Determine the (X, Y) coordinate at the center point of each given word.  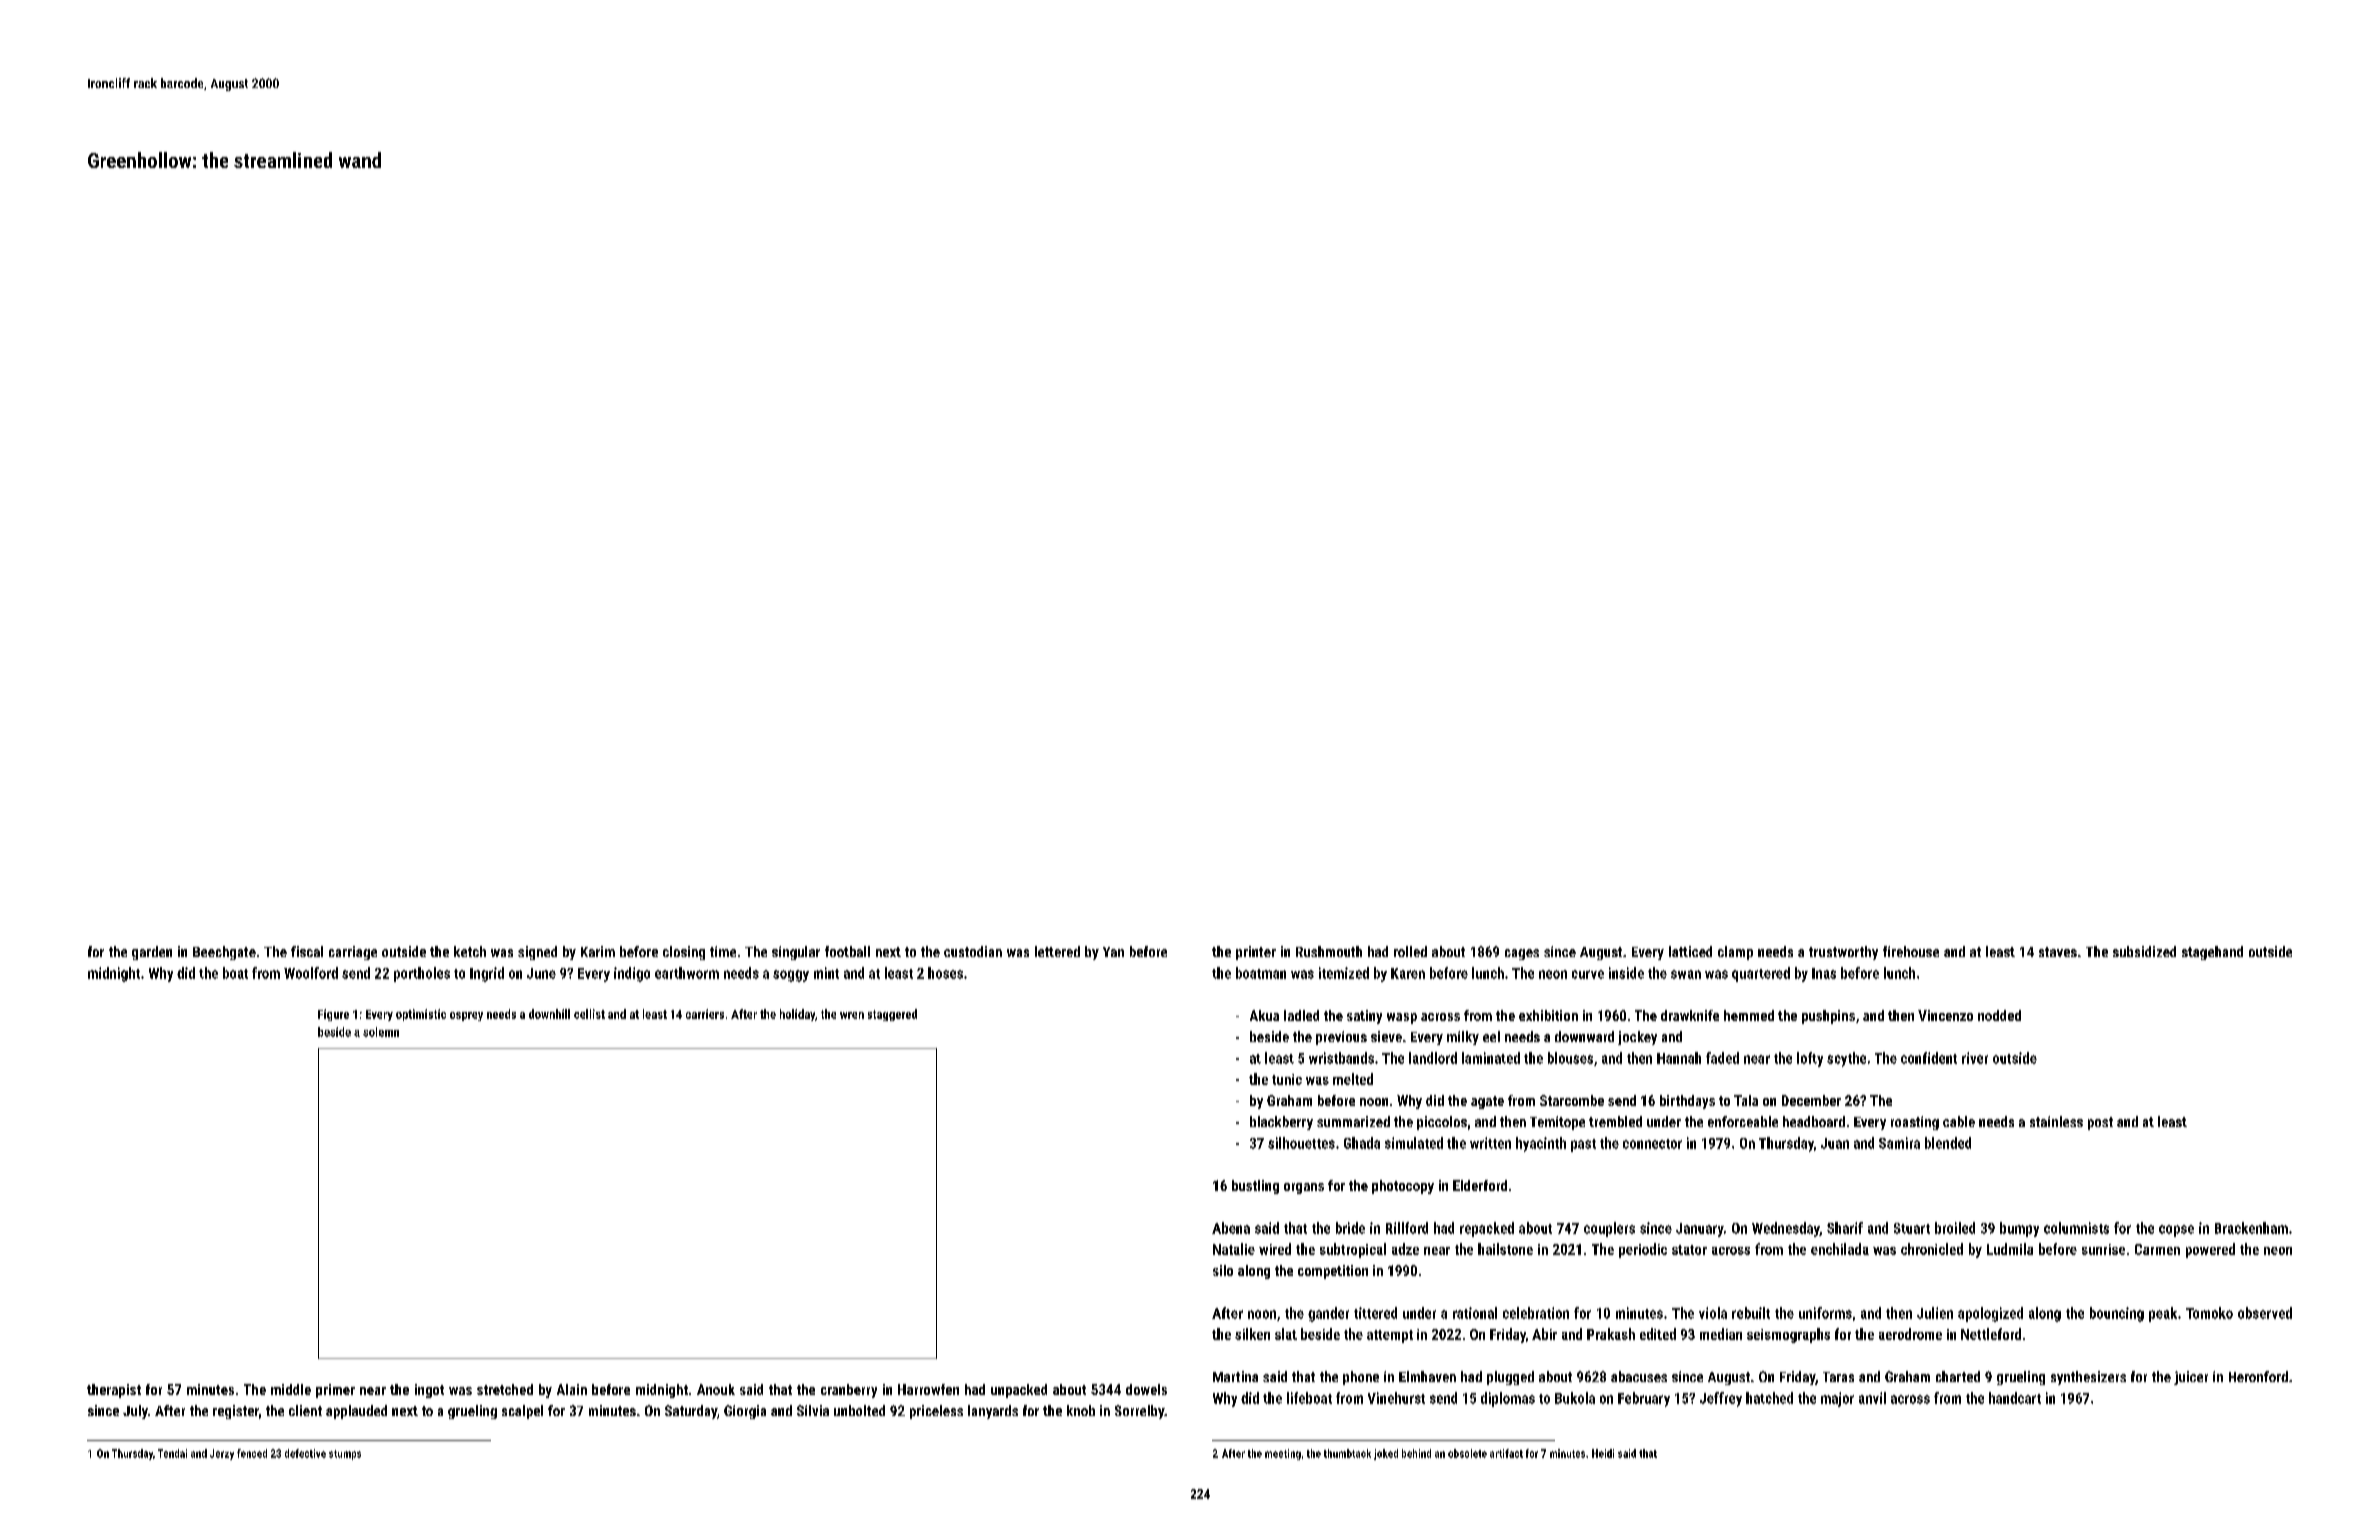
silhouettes (1301, 1143)
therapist (114, 1391)
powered (2210, 1250)
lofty (1810, 1059)
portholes (422, 974)
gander (1328, 1314)
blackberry (1281, 1123)
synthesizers (2088, 1378)
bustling (1255, 1187)
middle (291, 1389)
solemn (381, 1032)
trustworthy (1843, 953)
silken (1252, 1334)
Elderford (1480, 1185)
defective (305, 1453)
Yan (1113, 952)
